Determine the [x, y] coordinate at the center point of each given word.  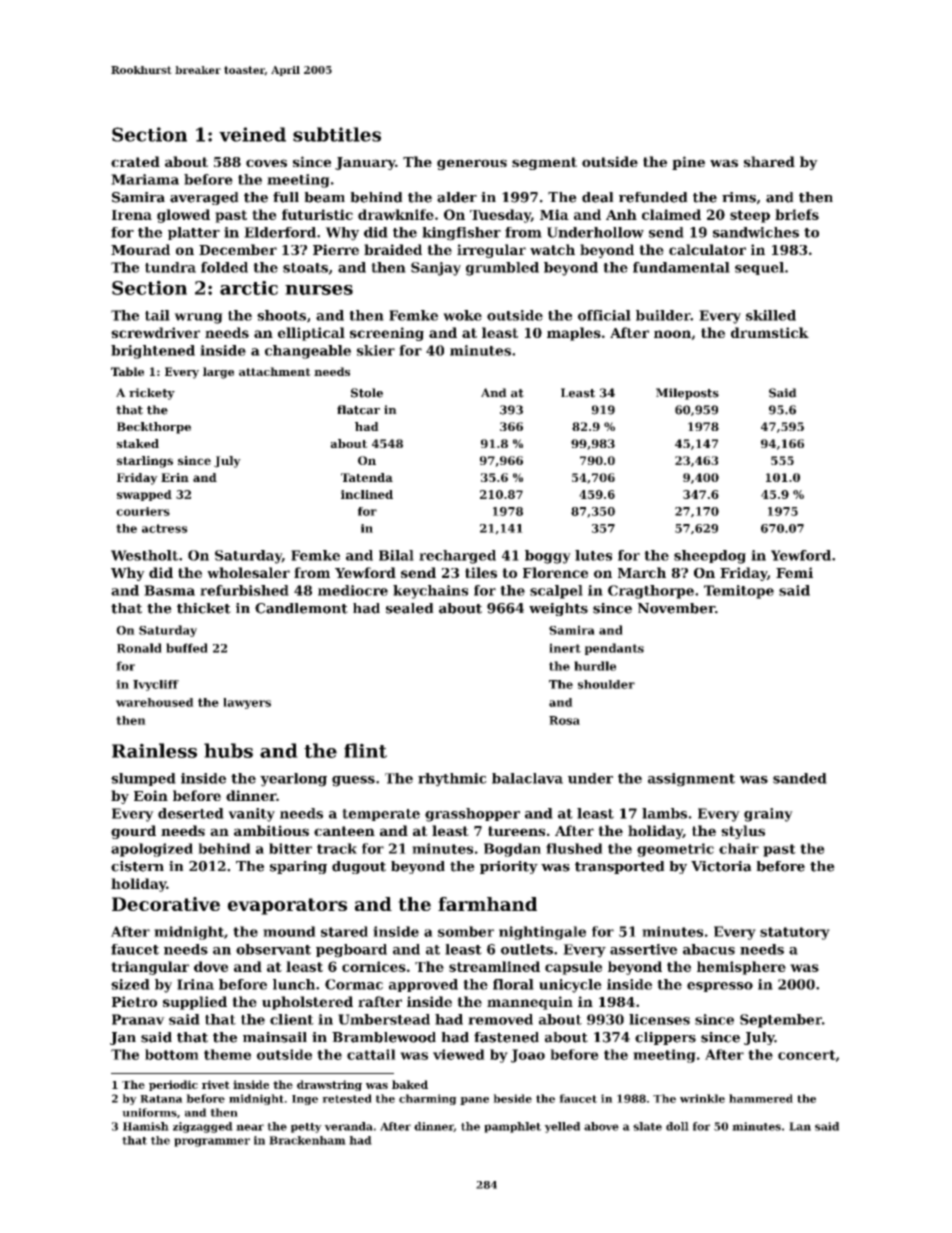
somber [466, 931]
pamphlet [512, 1127]
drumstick [770, 332]
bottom [172, 1054]
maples [574, 334]
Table [127, 371]
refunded [653, 197]
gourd [133, 832]
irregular [491, 251]
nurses [319, 290]
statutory [795, 933]
